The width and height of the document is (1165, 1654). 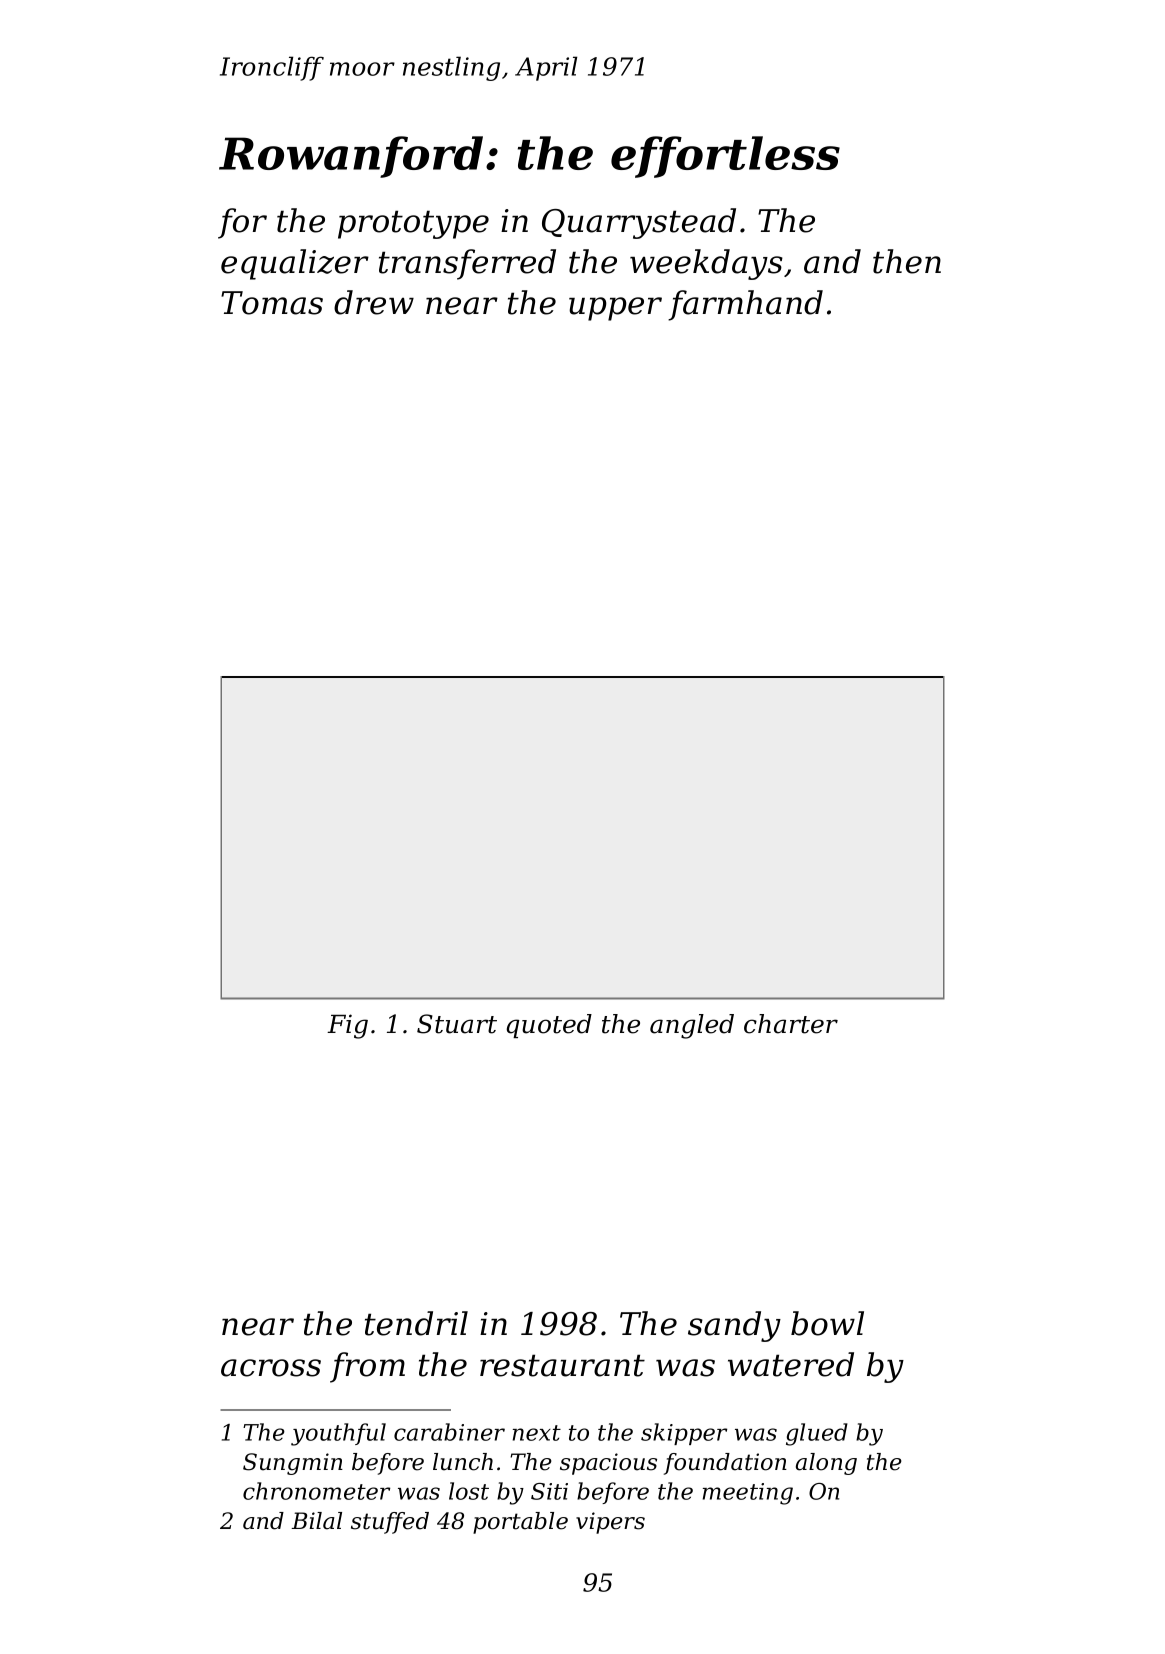 What do you see at coordinates (549, 1026) in the document?
I see `quoted` at bounding box center [549, 1026].
